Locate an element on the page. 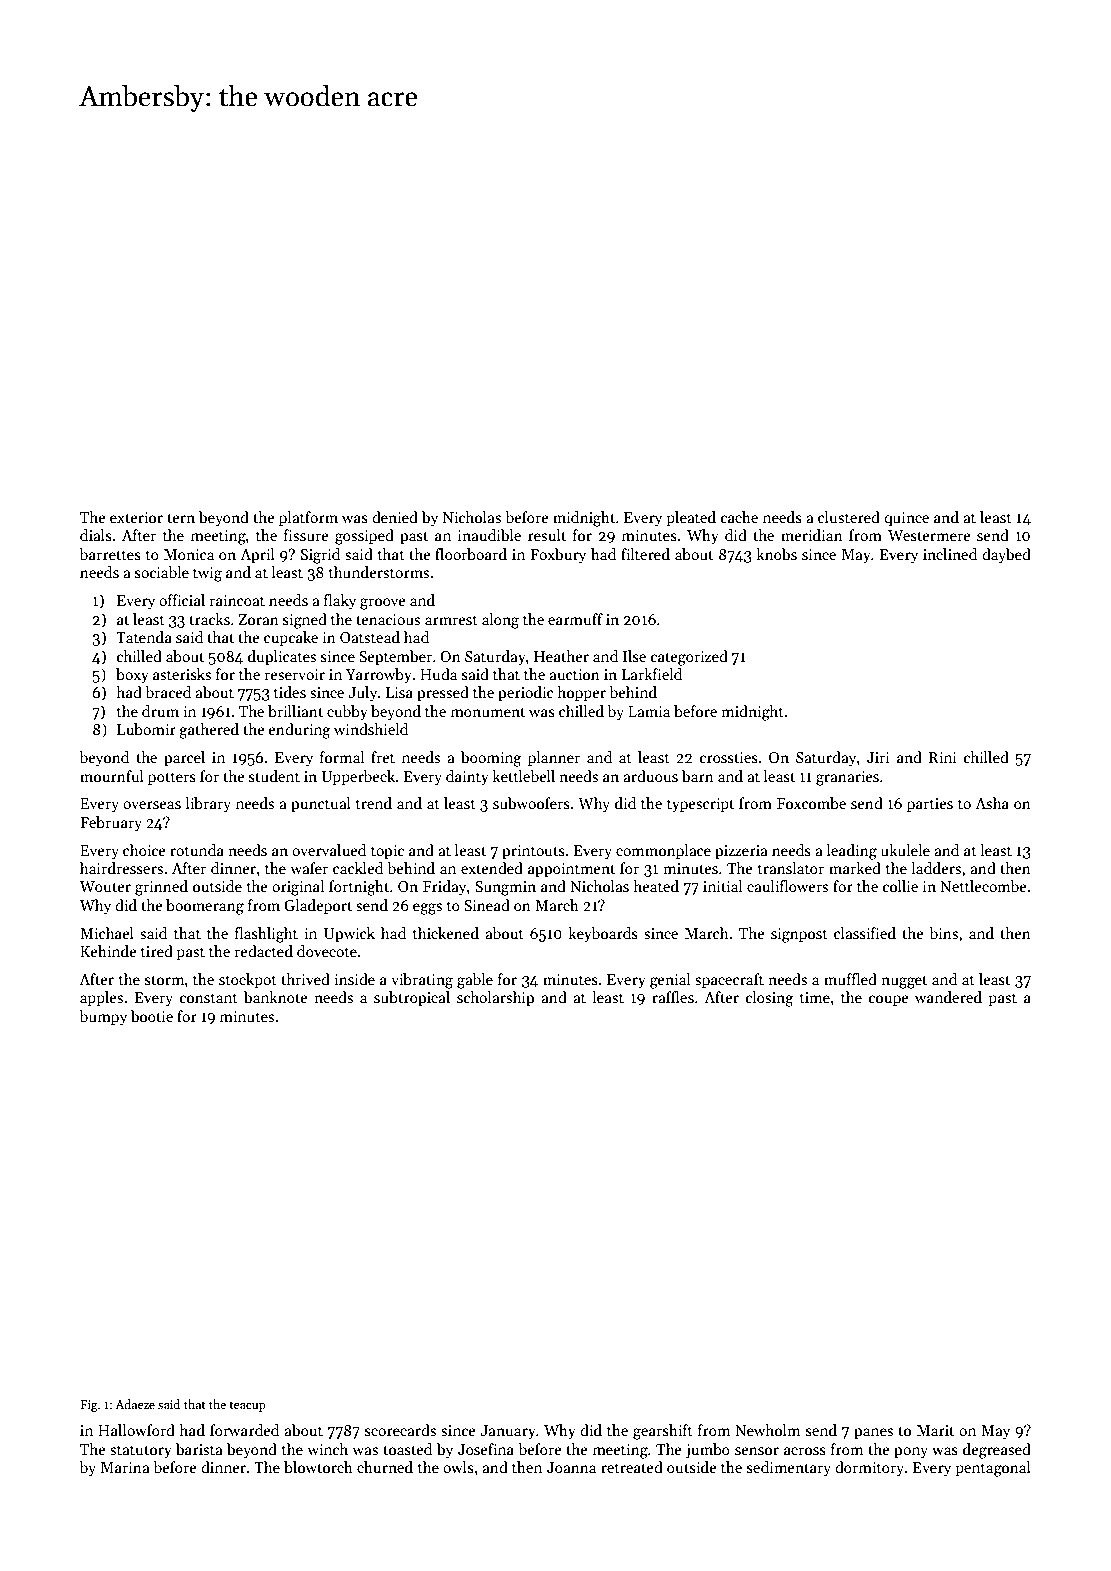  earmuff is located at coordinates (575, 619).
